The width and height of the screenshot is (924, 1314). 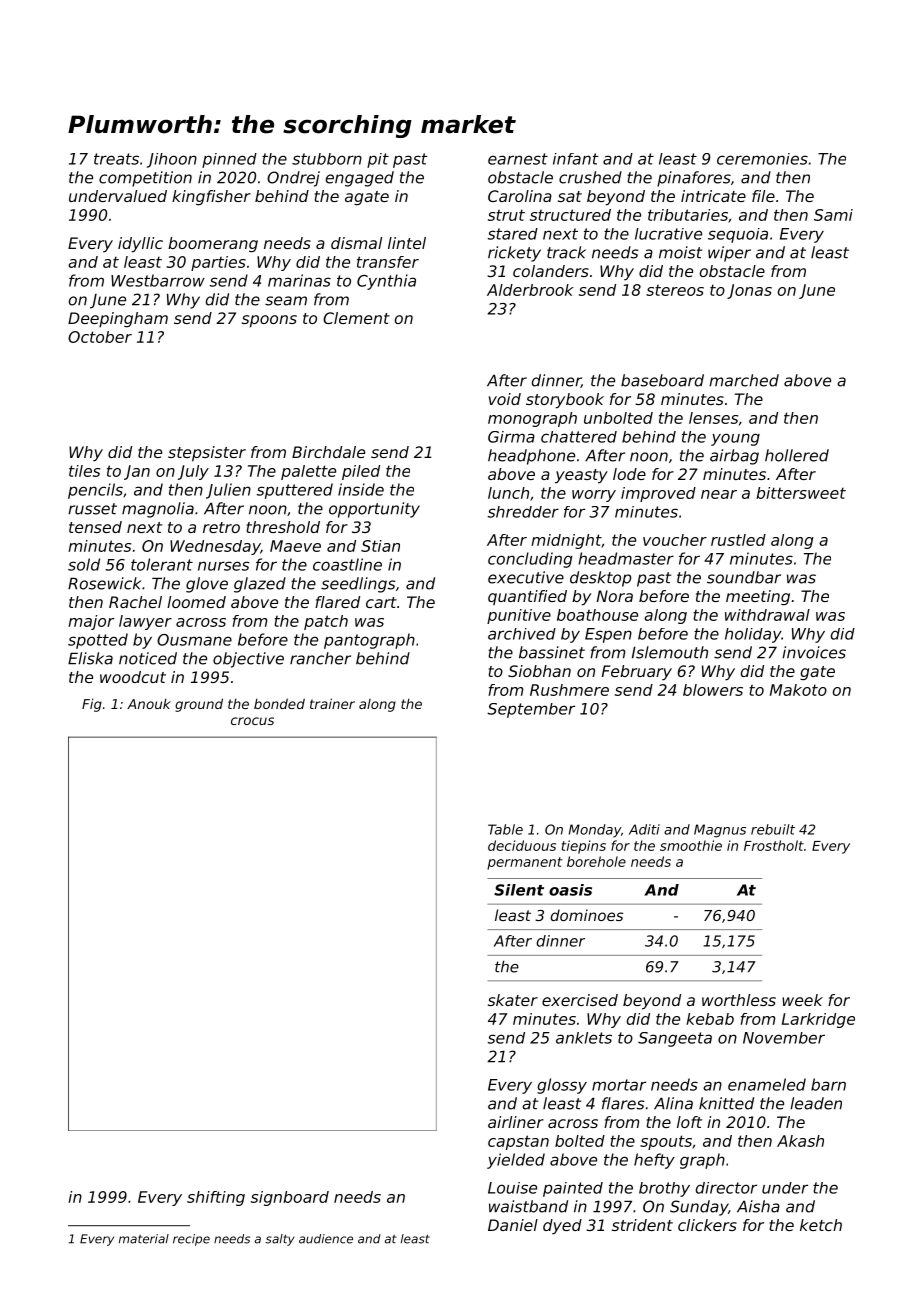 I want to click on lode, so click(x=629, y=474).
